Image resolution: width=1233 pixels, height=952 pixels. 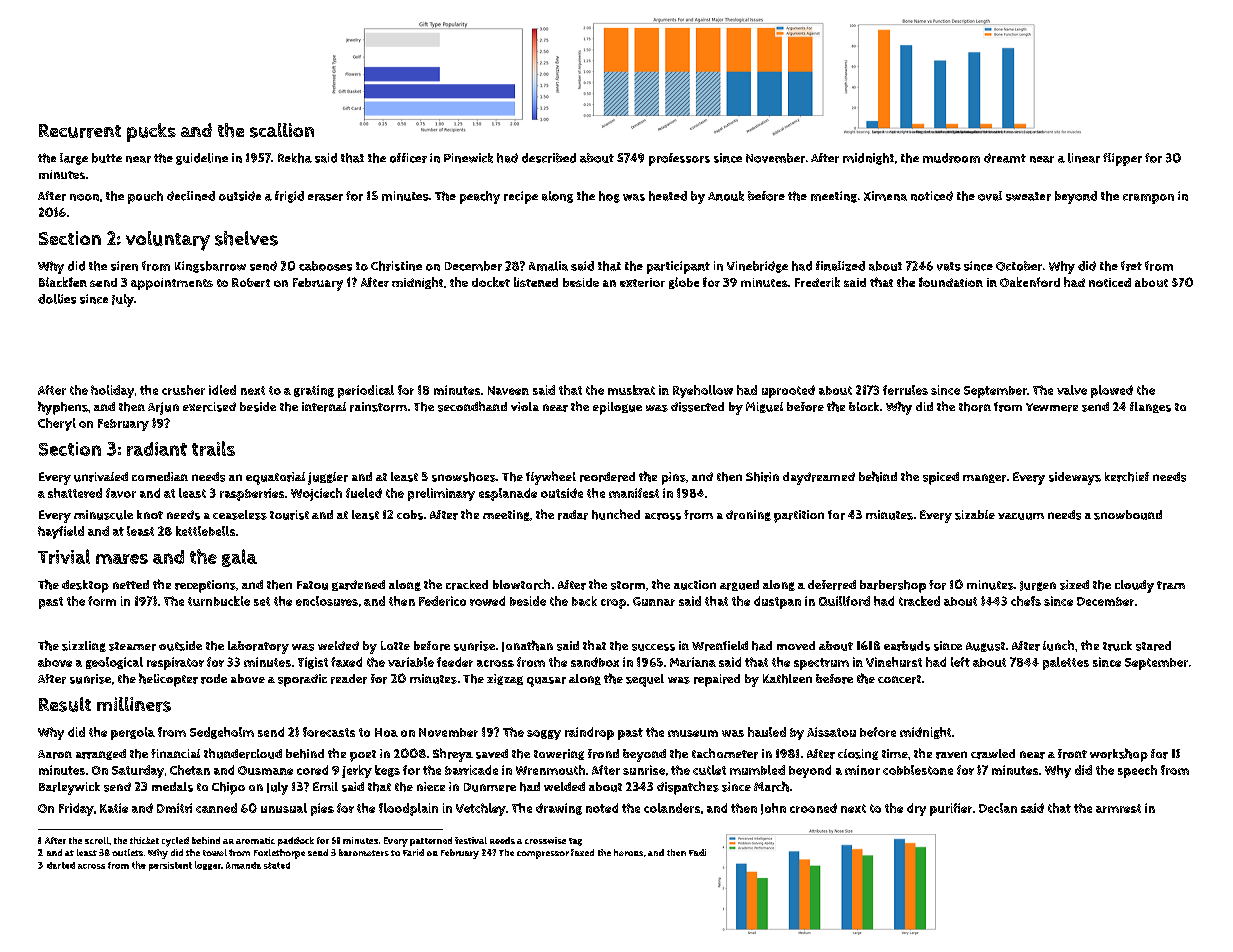 What do you see at coordinates (210, 267) in the image?
I see `Kingsbarrow` at bounding box center [210, 267].
